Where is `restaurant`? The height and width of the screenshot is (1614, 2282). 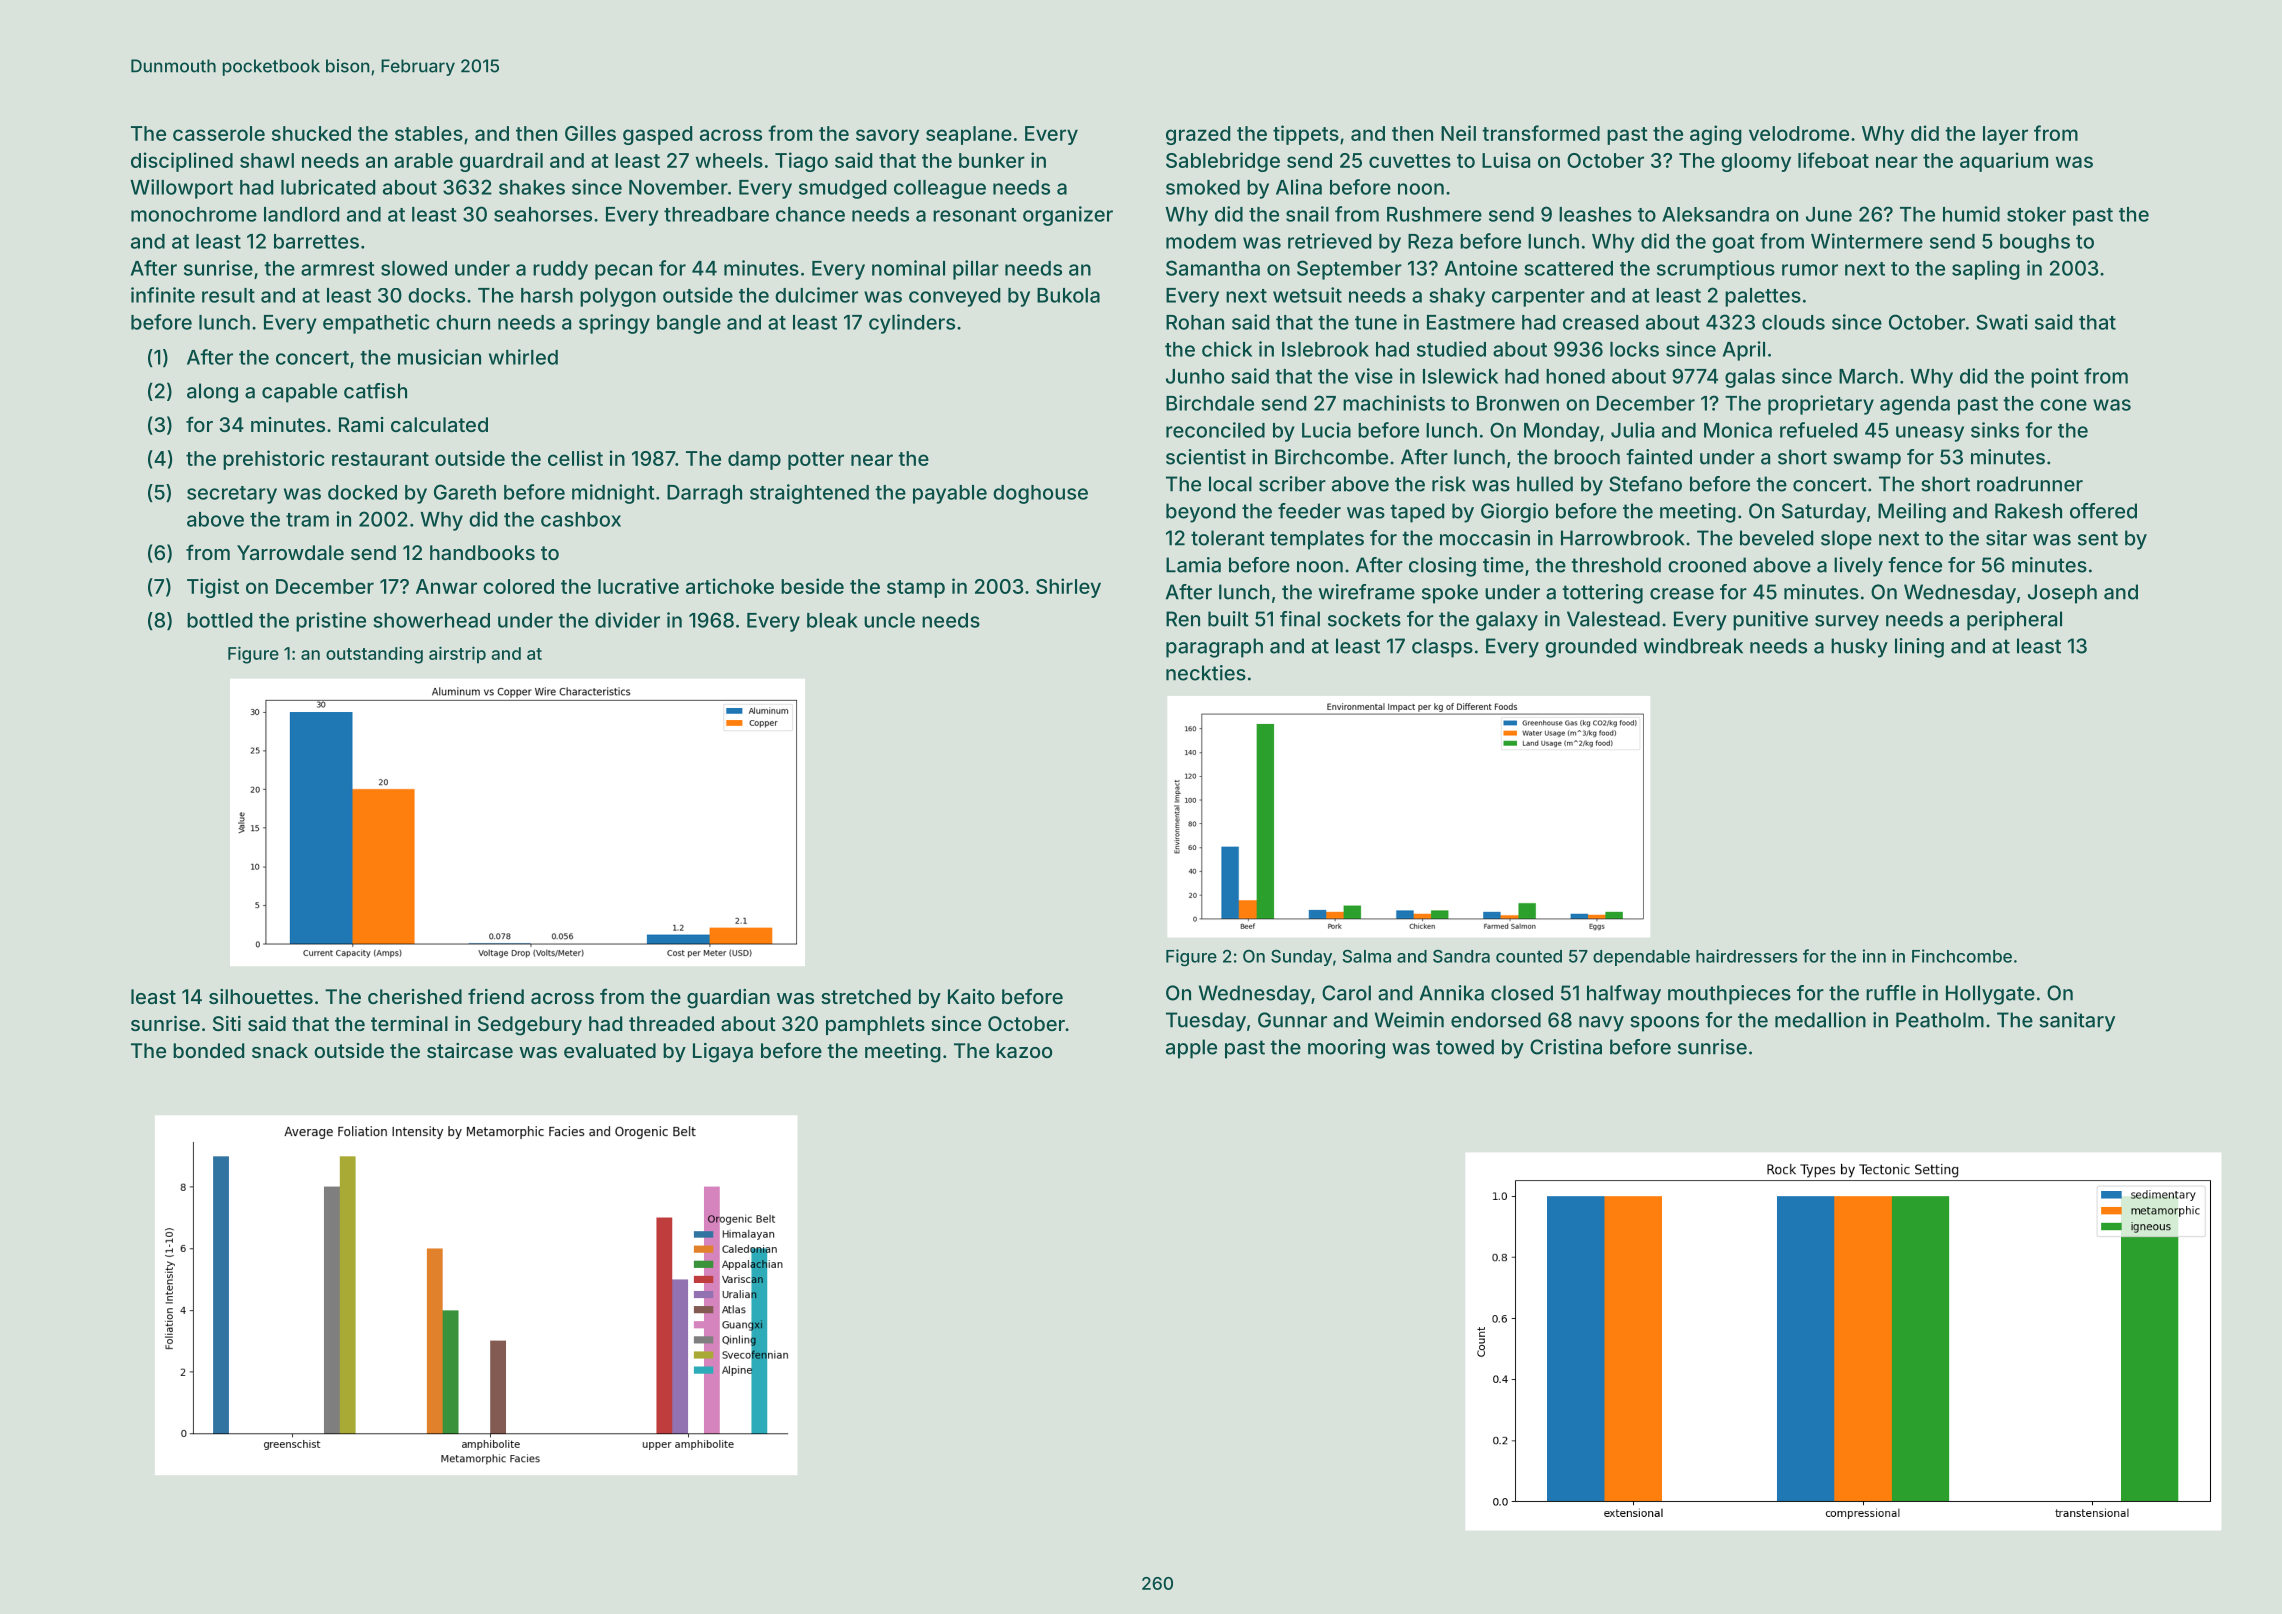
restaurant is located at coordinates (380, 459).
